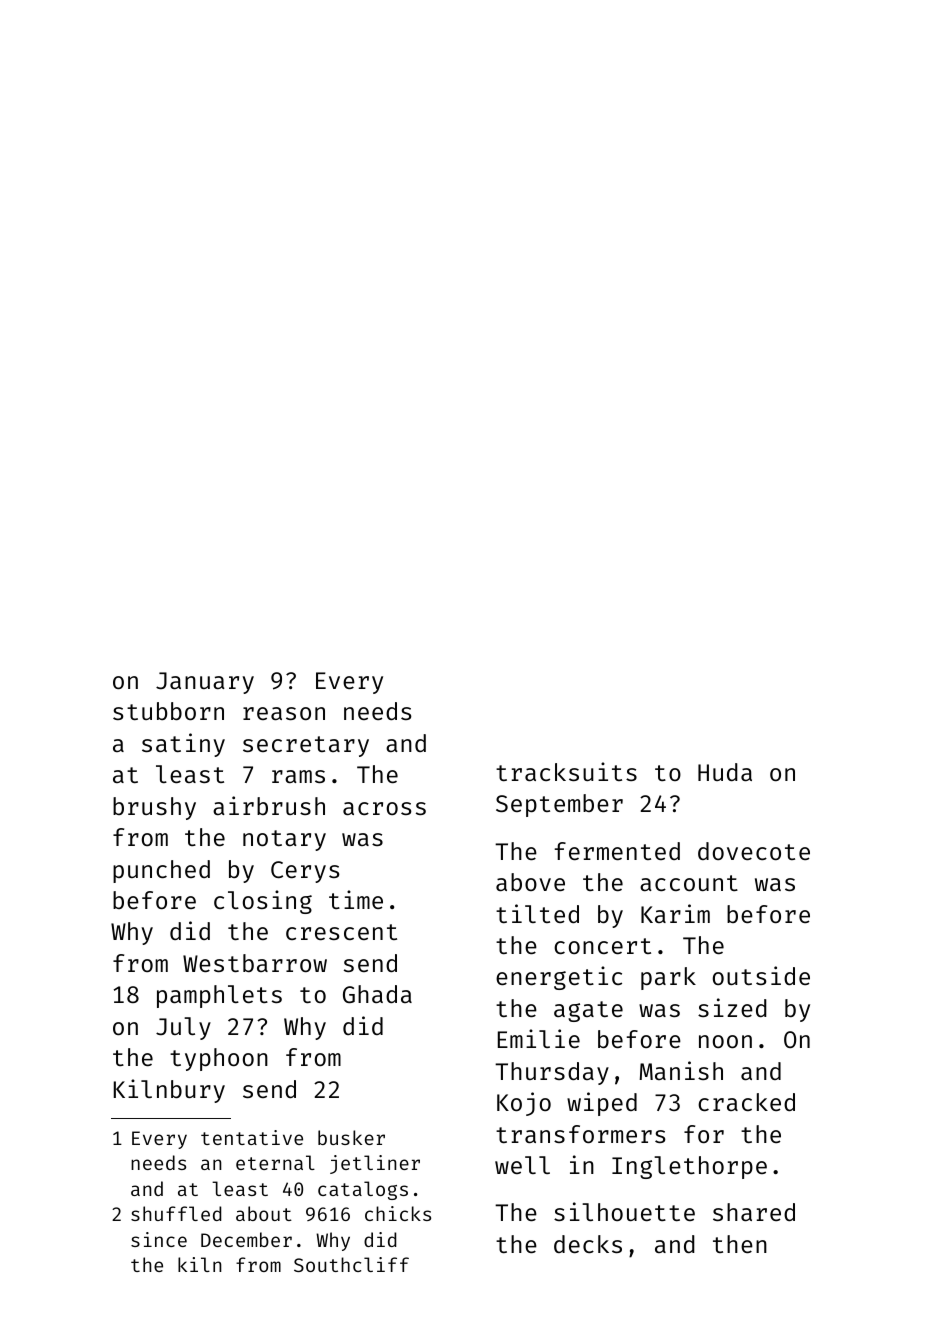  What do you see at coordinates (284, 713) in the page?
I see `reason` at bounding box center [284, 713].
